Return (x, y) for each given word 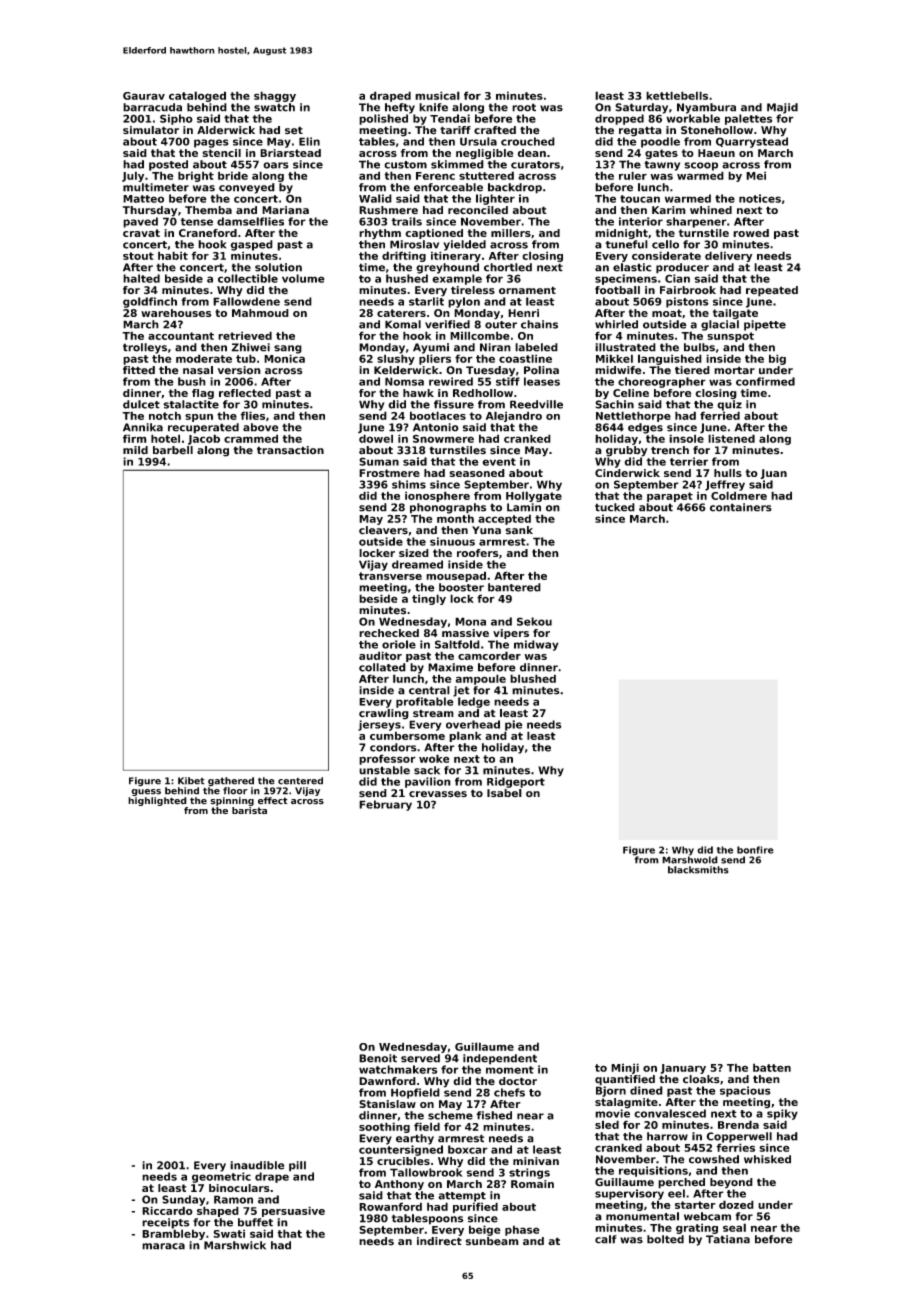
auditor (380, 655)
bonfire (755, 850)
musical (437, 95)
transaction (290, 450)
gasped (251, 245)
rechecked (389, 633)
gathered (231, 782)
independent (500, 1059)
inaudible (257, 1165)
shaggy (275, 96)
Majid (782, 108)
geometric (221, 1177)
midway (536, 645)
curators (535, 165)
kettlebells (677, 95)
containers (741, 507)
